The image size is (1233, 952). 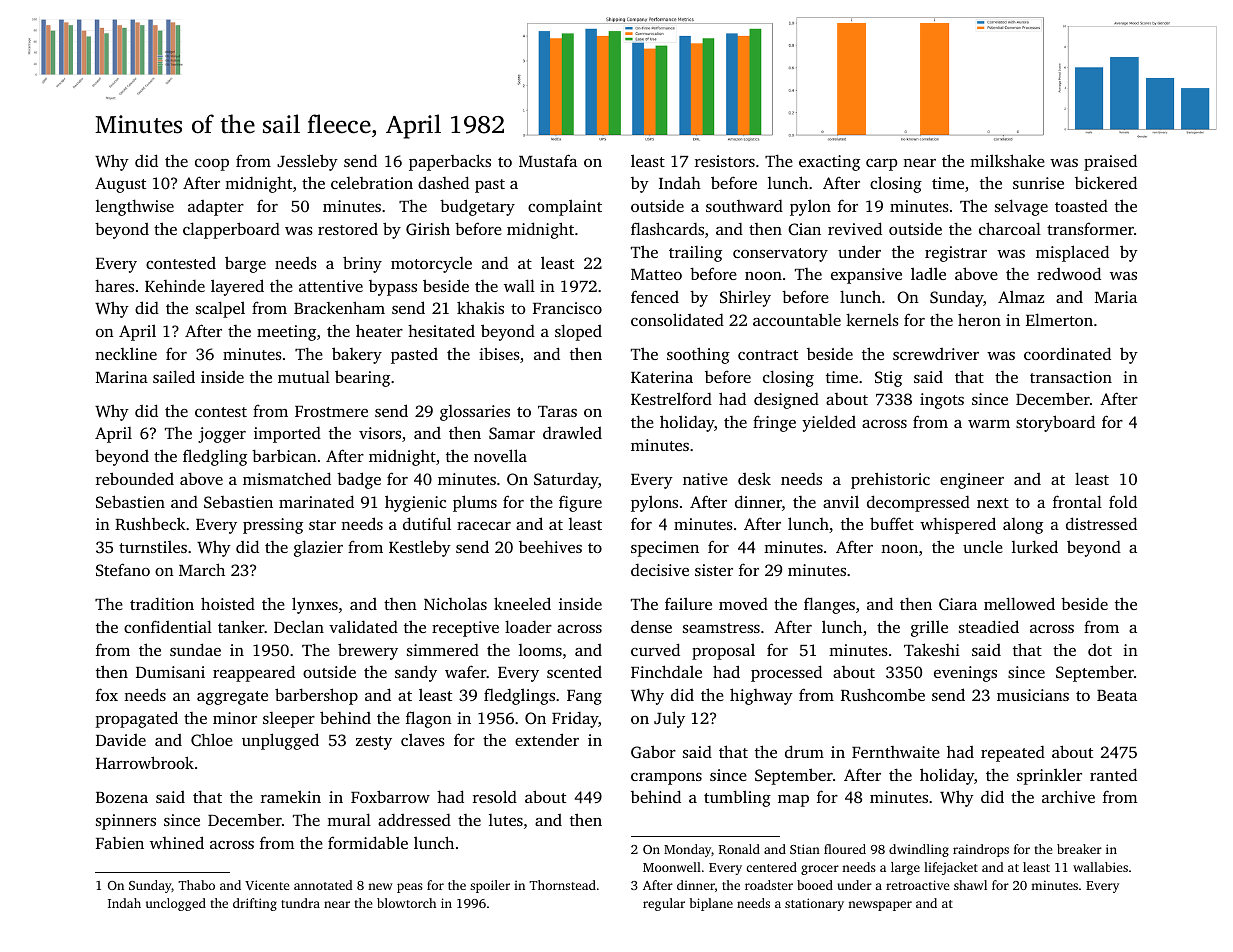 What do you see at coordinates (1090, 228) in the page?
I see `transformer` at bounding box center [1090, 228].
